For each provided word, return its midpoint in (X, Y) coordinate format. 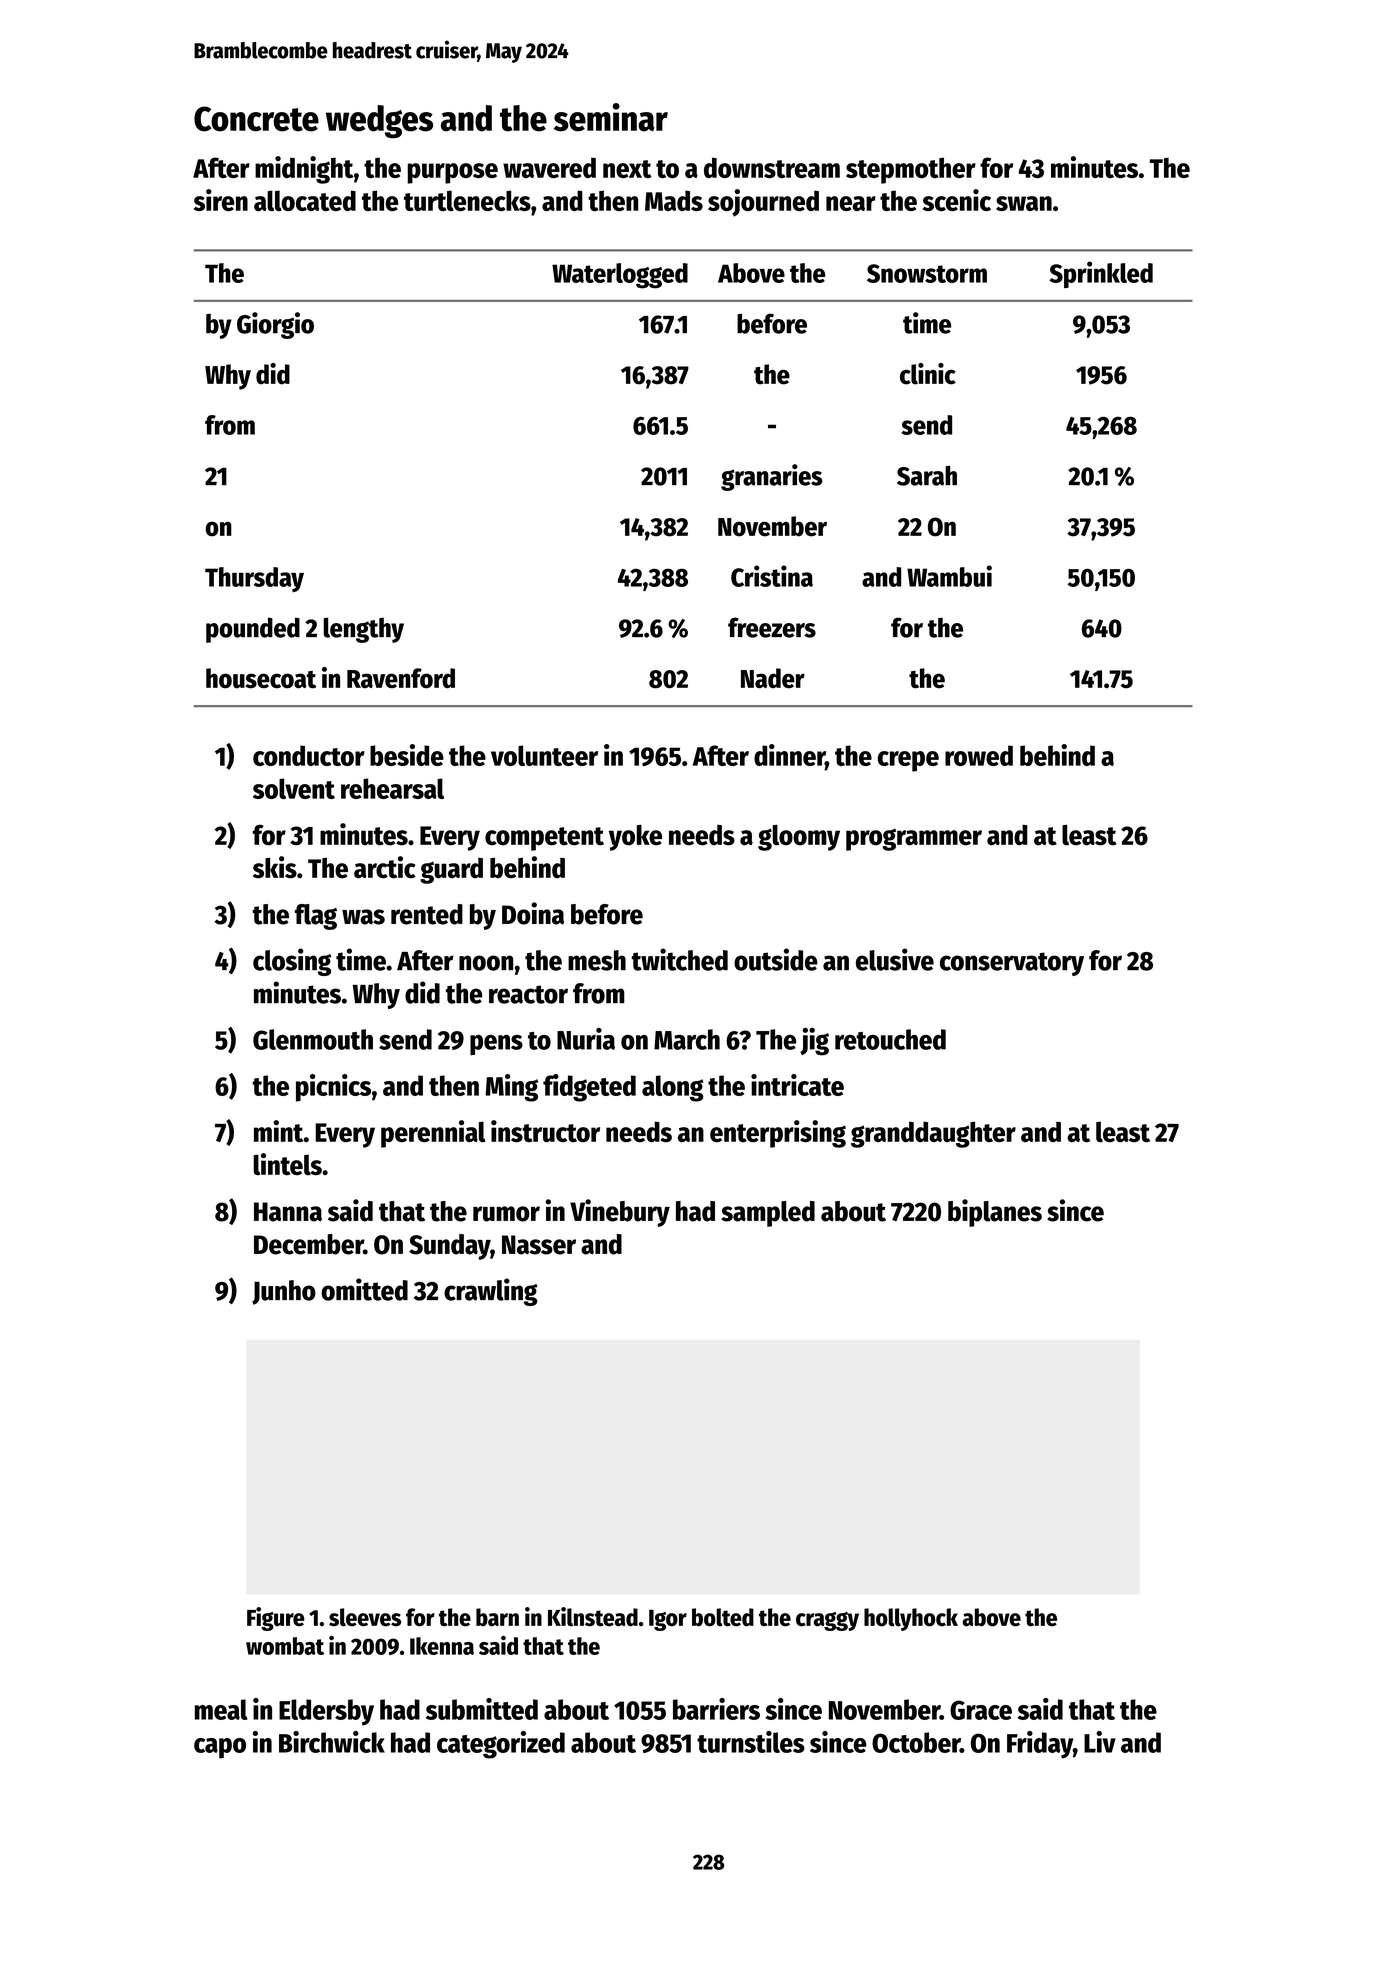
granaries (772, 477)
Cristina (772, 576)
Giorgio (275, 325)
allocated (305, 200)
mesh (597, 960)
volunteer (544, 755)
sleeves (365, 1617)
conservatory (1012, 964)
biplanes (995, 1213)
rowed (979, 755)
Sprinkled (1101, 274)
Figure (276, 1619)
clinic (928, 374)
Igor (668, 1620)
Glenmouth (313, 1039)
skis (275, 867)
